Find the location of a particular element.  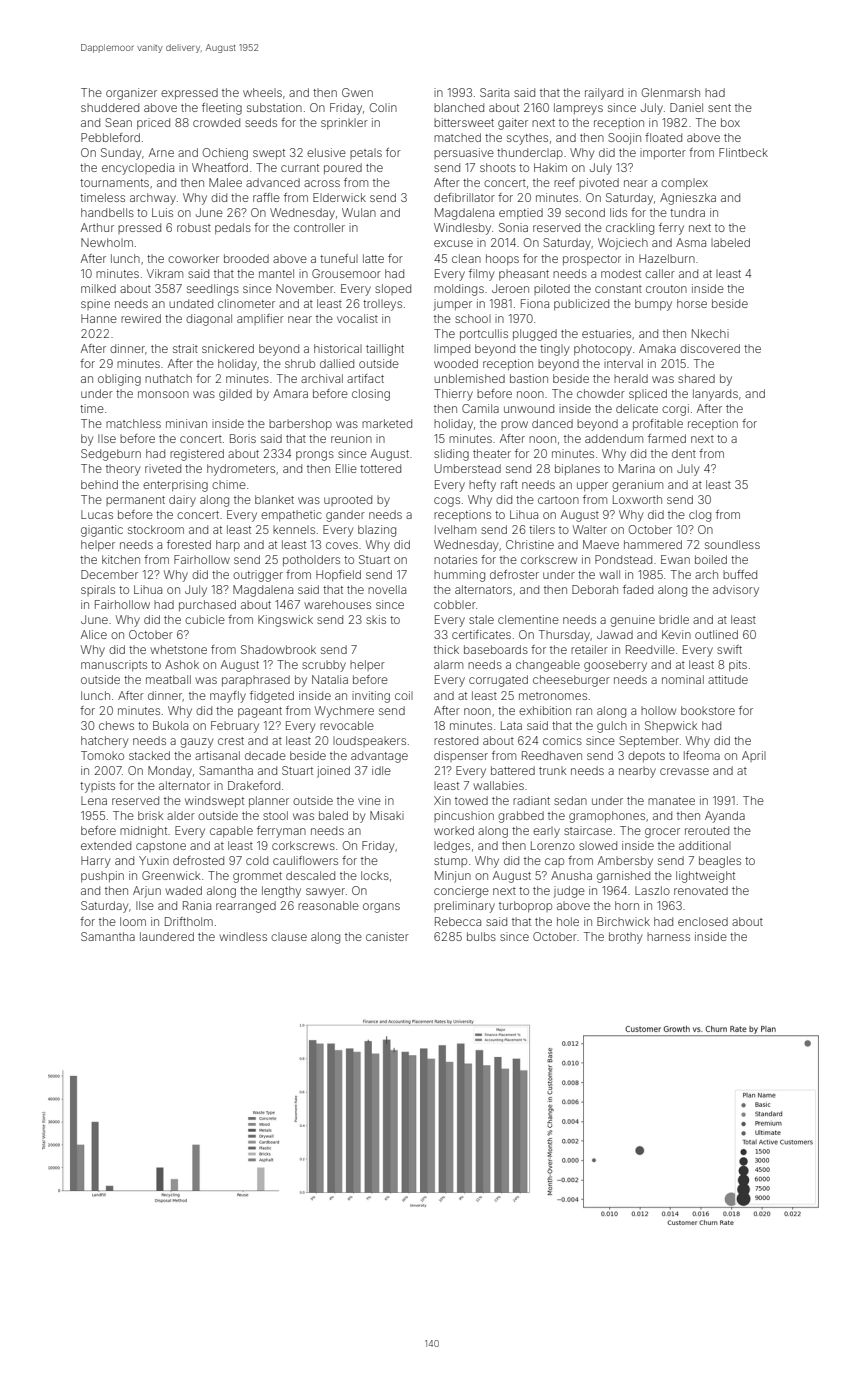

snickered is located at coordinates (228, 348).
